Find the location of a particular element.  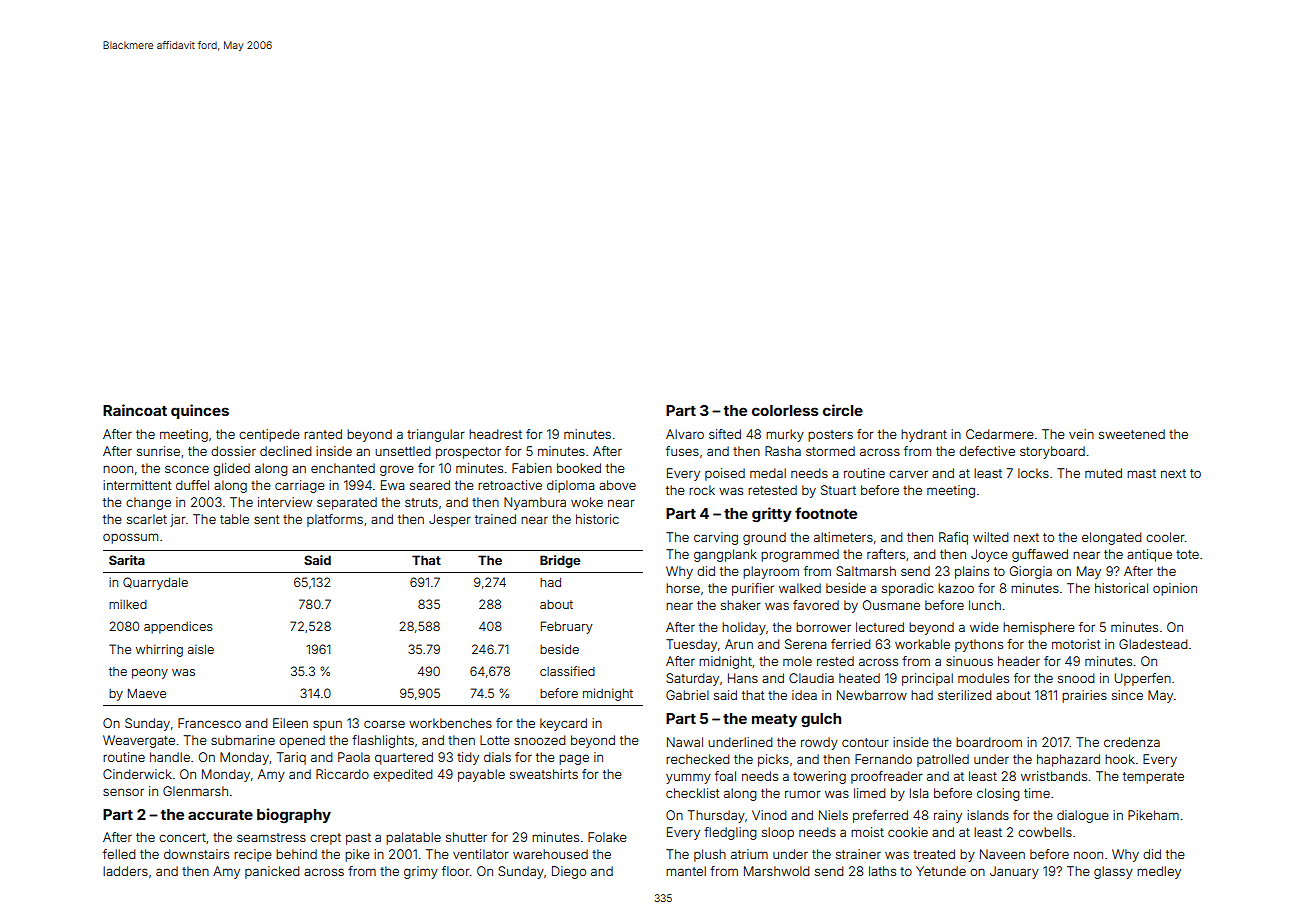

Paola is located at coordinates (354, 757).
